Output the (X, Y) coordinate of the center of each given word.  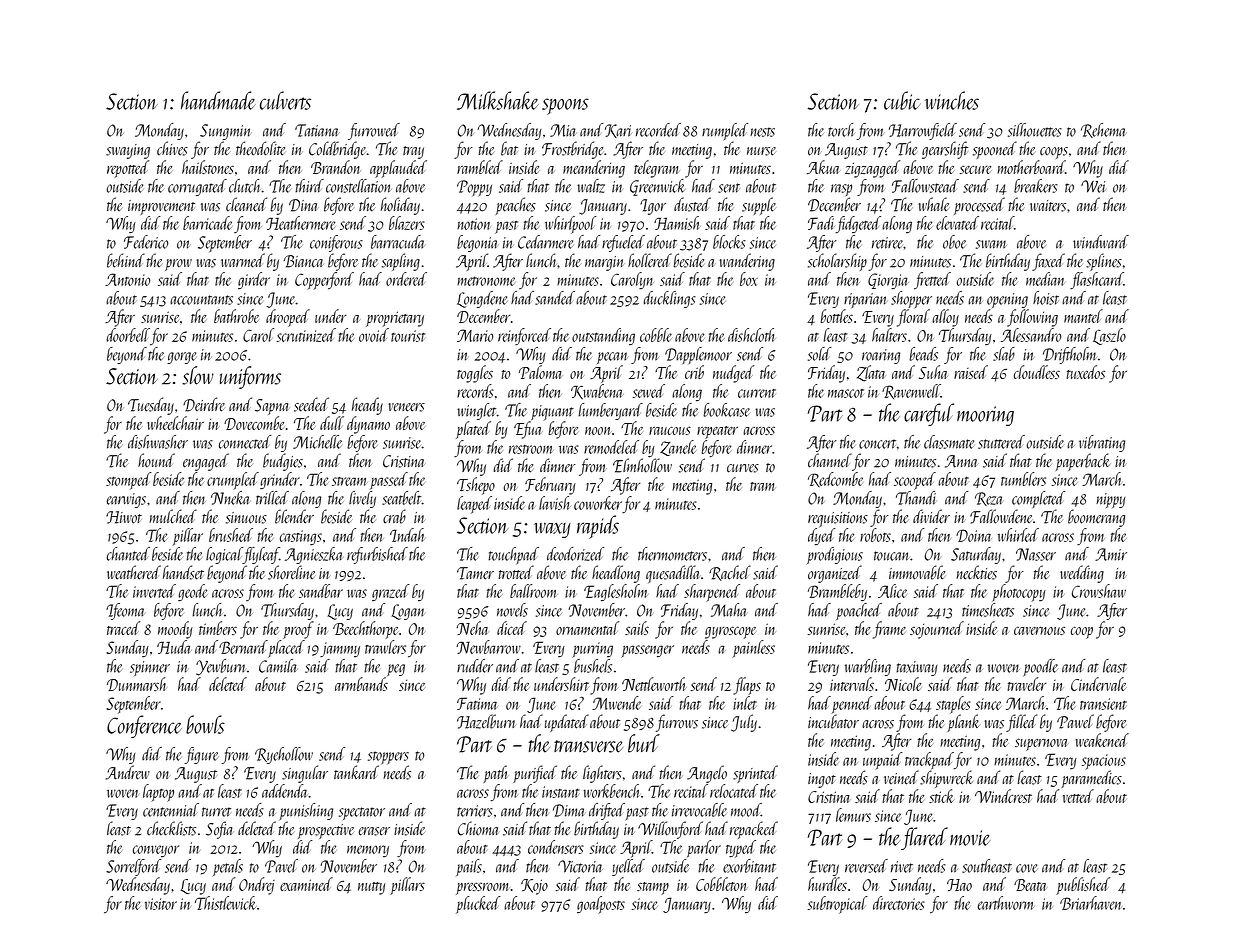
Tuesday (151, 406)
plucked (478, 905)
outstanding (603, 336)
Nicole (903, 684)
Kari (618, 131)
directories (899, 903)
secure (976, 169)
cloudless (1037, 372)
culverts (285, 100)
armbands (361, 684)
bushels (593, 666)
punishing (306, 811)
